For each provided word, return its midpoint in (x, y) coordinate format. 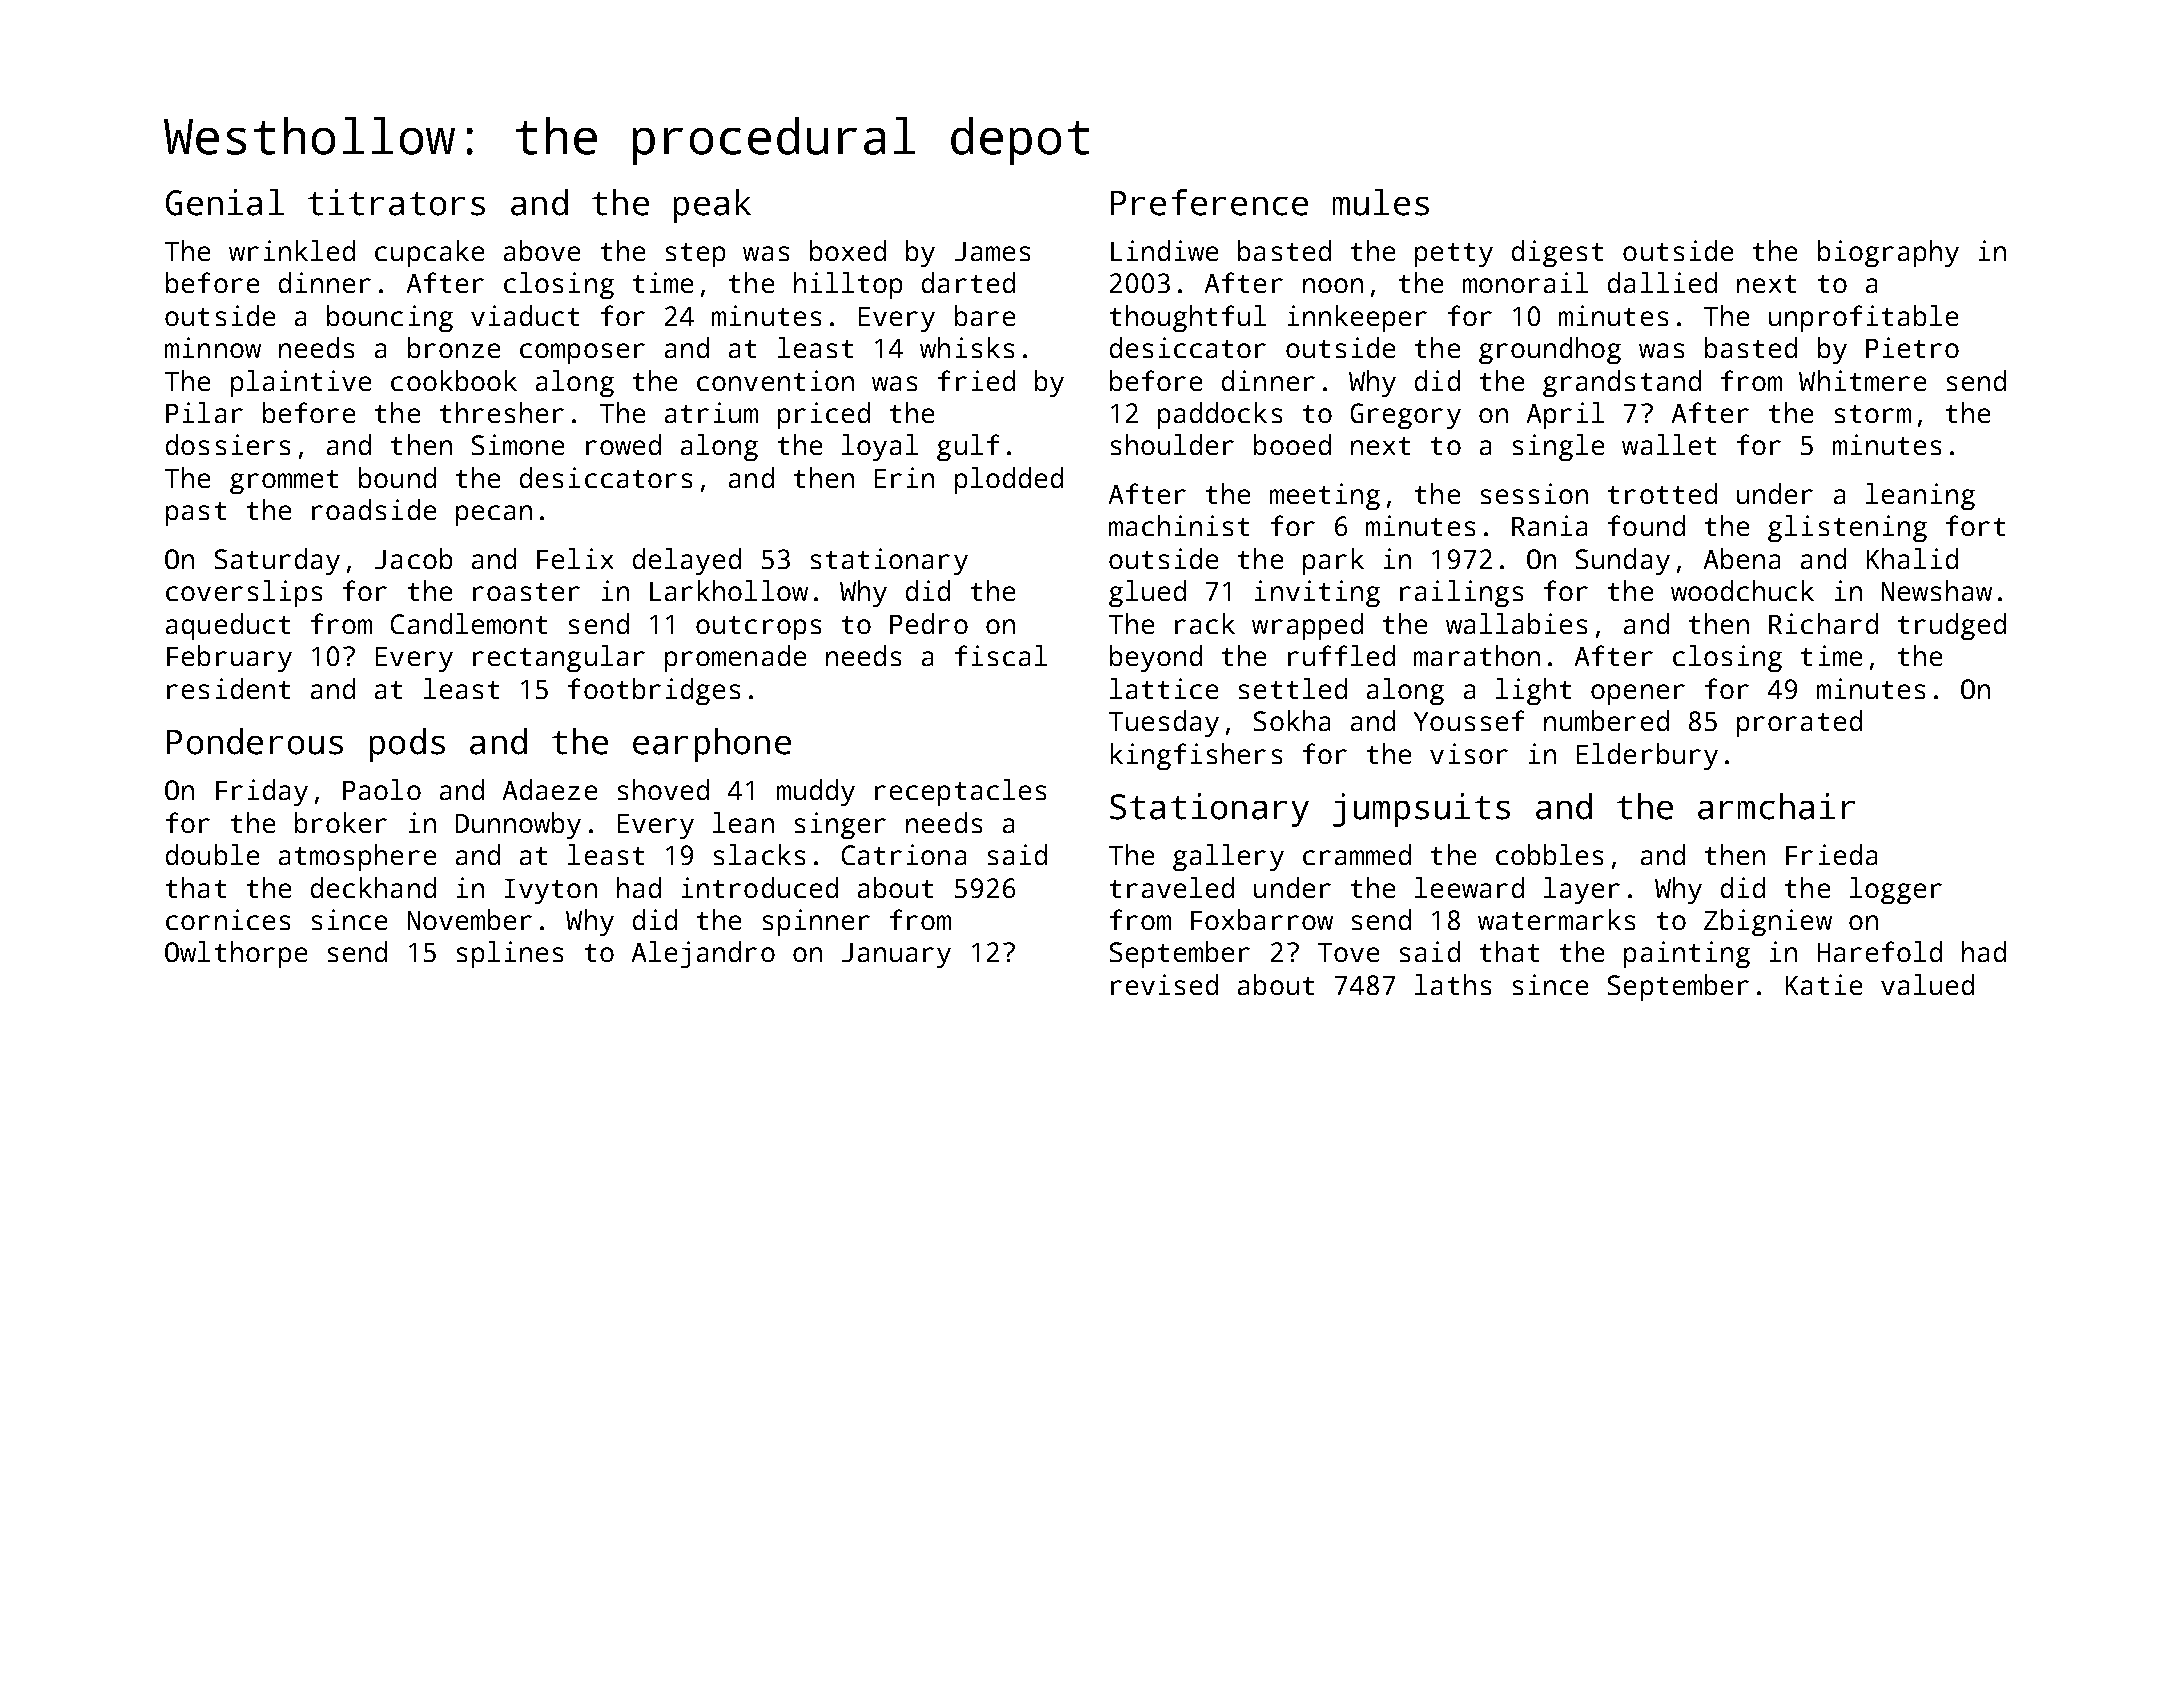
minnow (213, 347)
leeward (1469, 887)
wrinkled (292, 250)
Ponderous (255, 741)
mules (1381, 202)
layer (1582, 890)
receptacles (960, 792)
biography (1888, 253)
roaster (526, 592)
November (470, 919)
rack (1205, 623)
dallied (1662, 282)
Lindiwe (1164, 250)
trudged (1952, 626)
